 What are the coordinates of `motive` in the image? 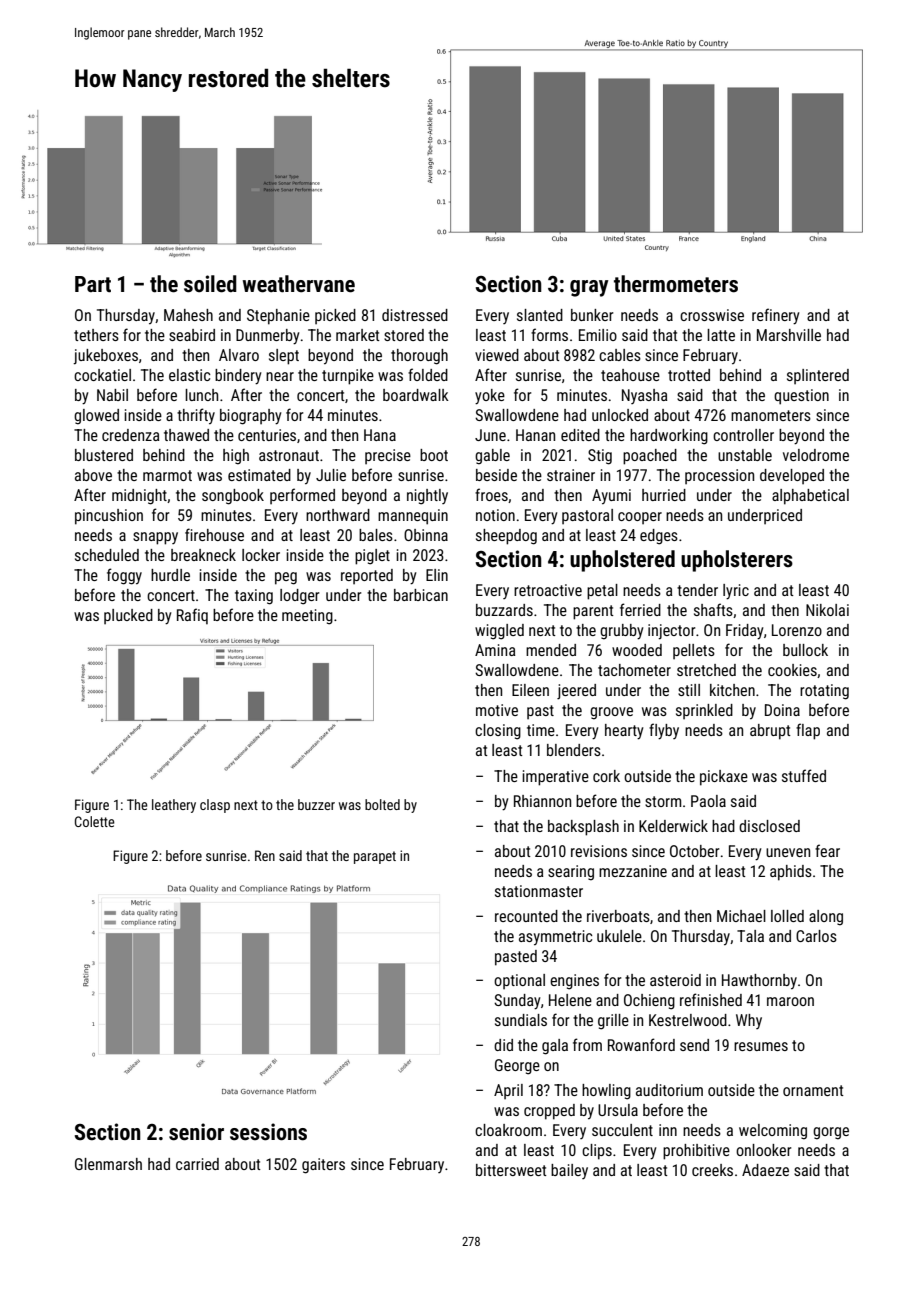 It's located at (497, 710).
